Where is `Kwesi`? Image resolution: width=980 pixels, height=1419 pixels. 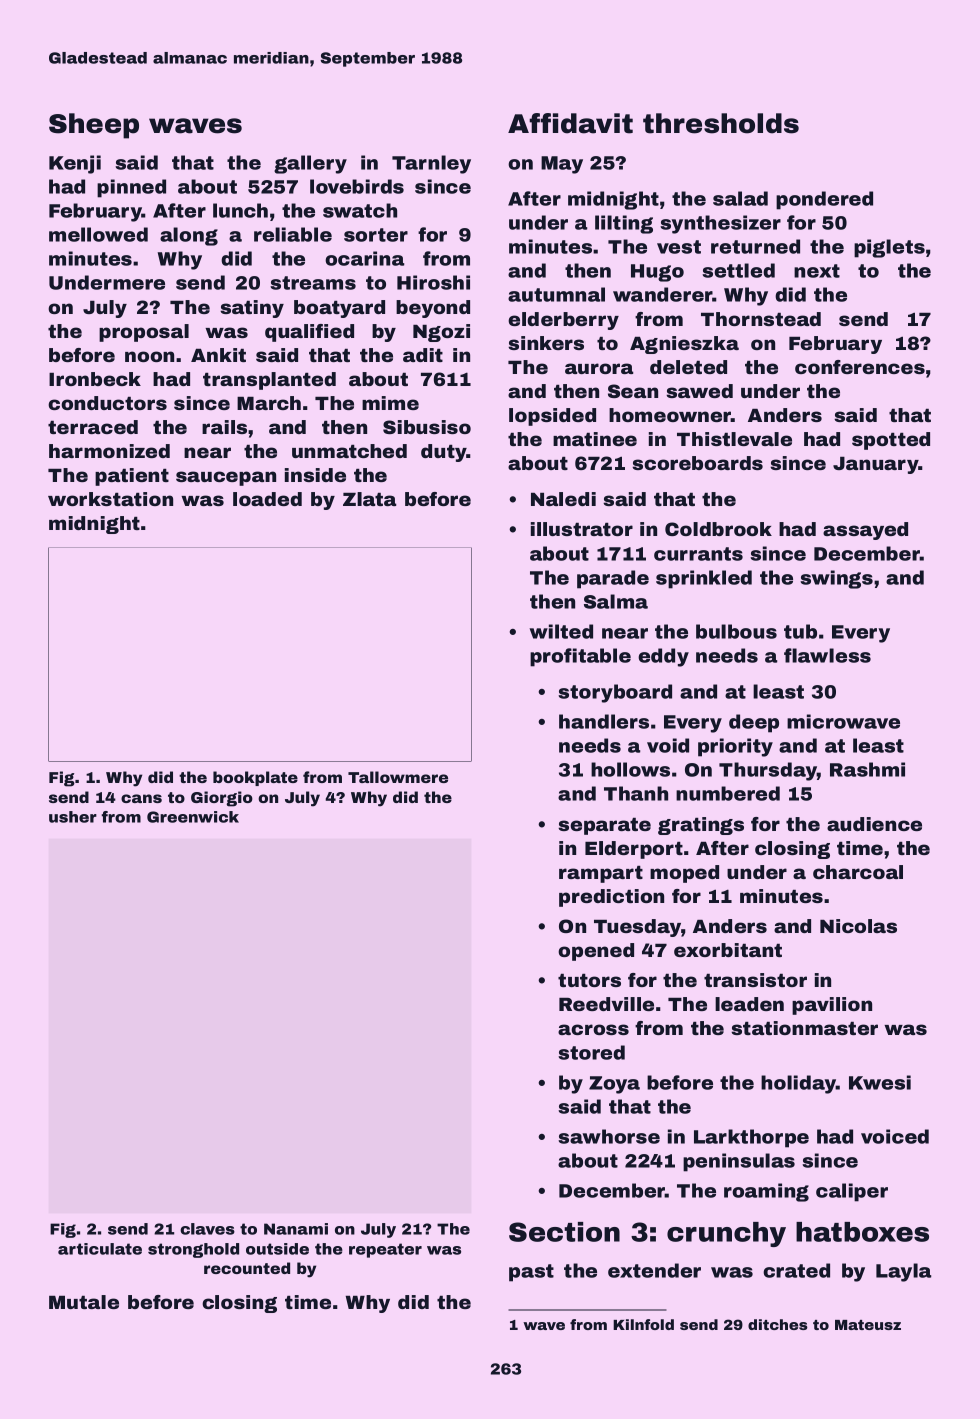
Kwesi is located at coordinates (880, 1082).
